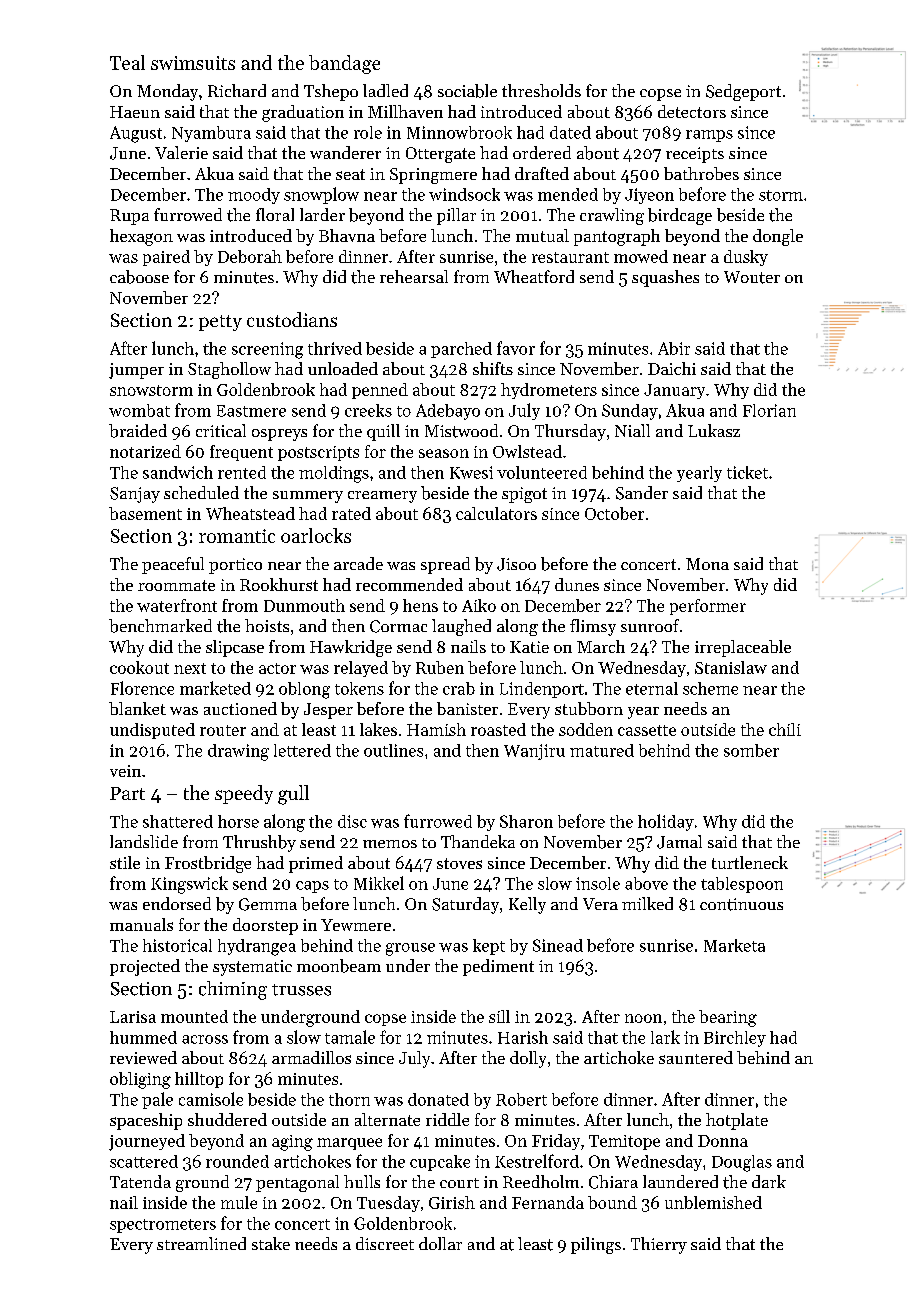 The height and width of the document is (1308, 924). I want to click on thresholds, so click(541, 90).
